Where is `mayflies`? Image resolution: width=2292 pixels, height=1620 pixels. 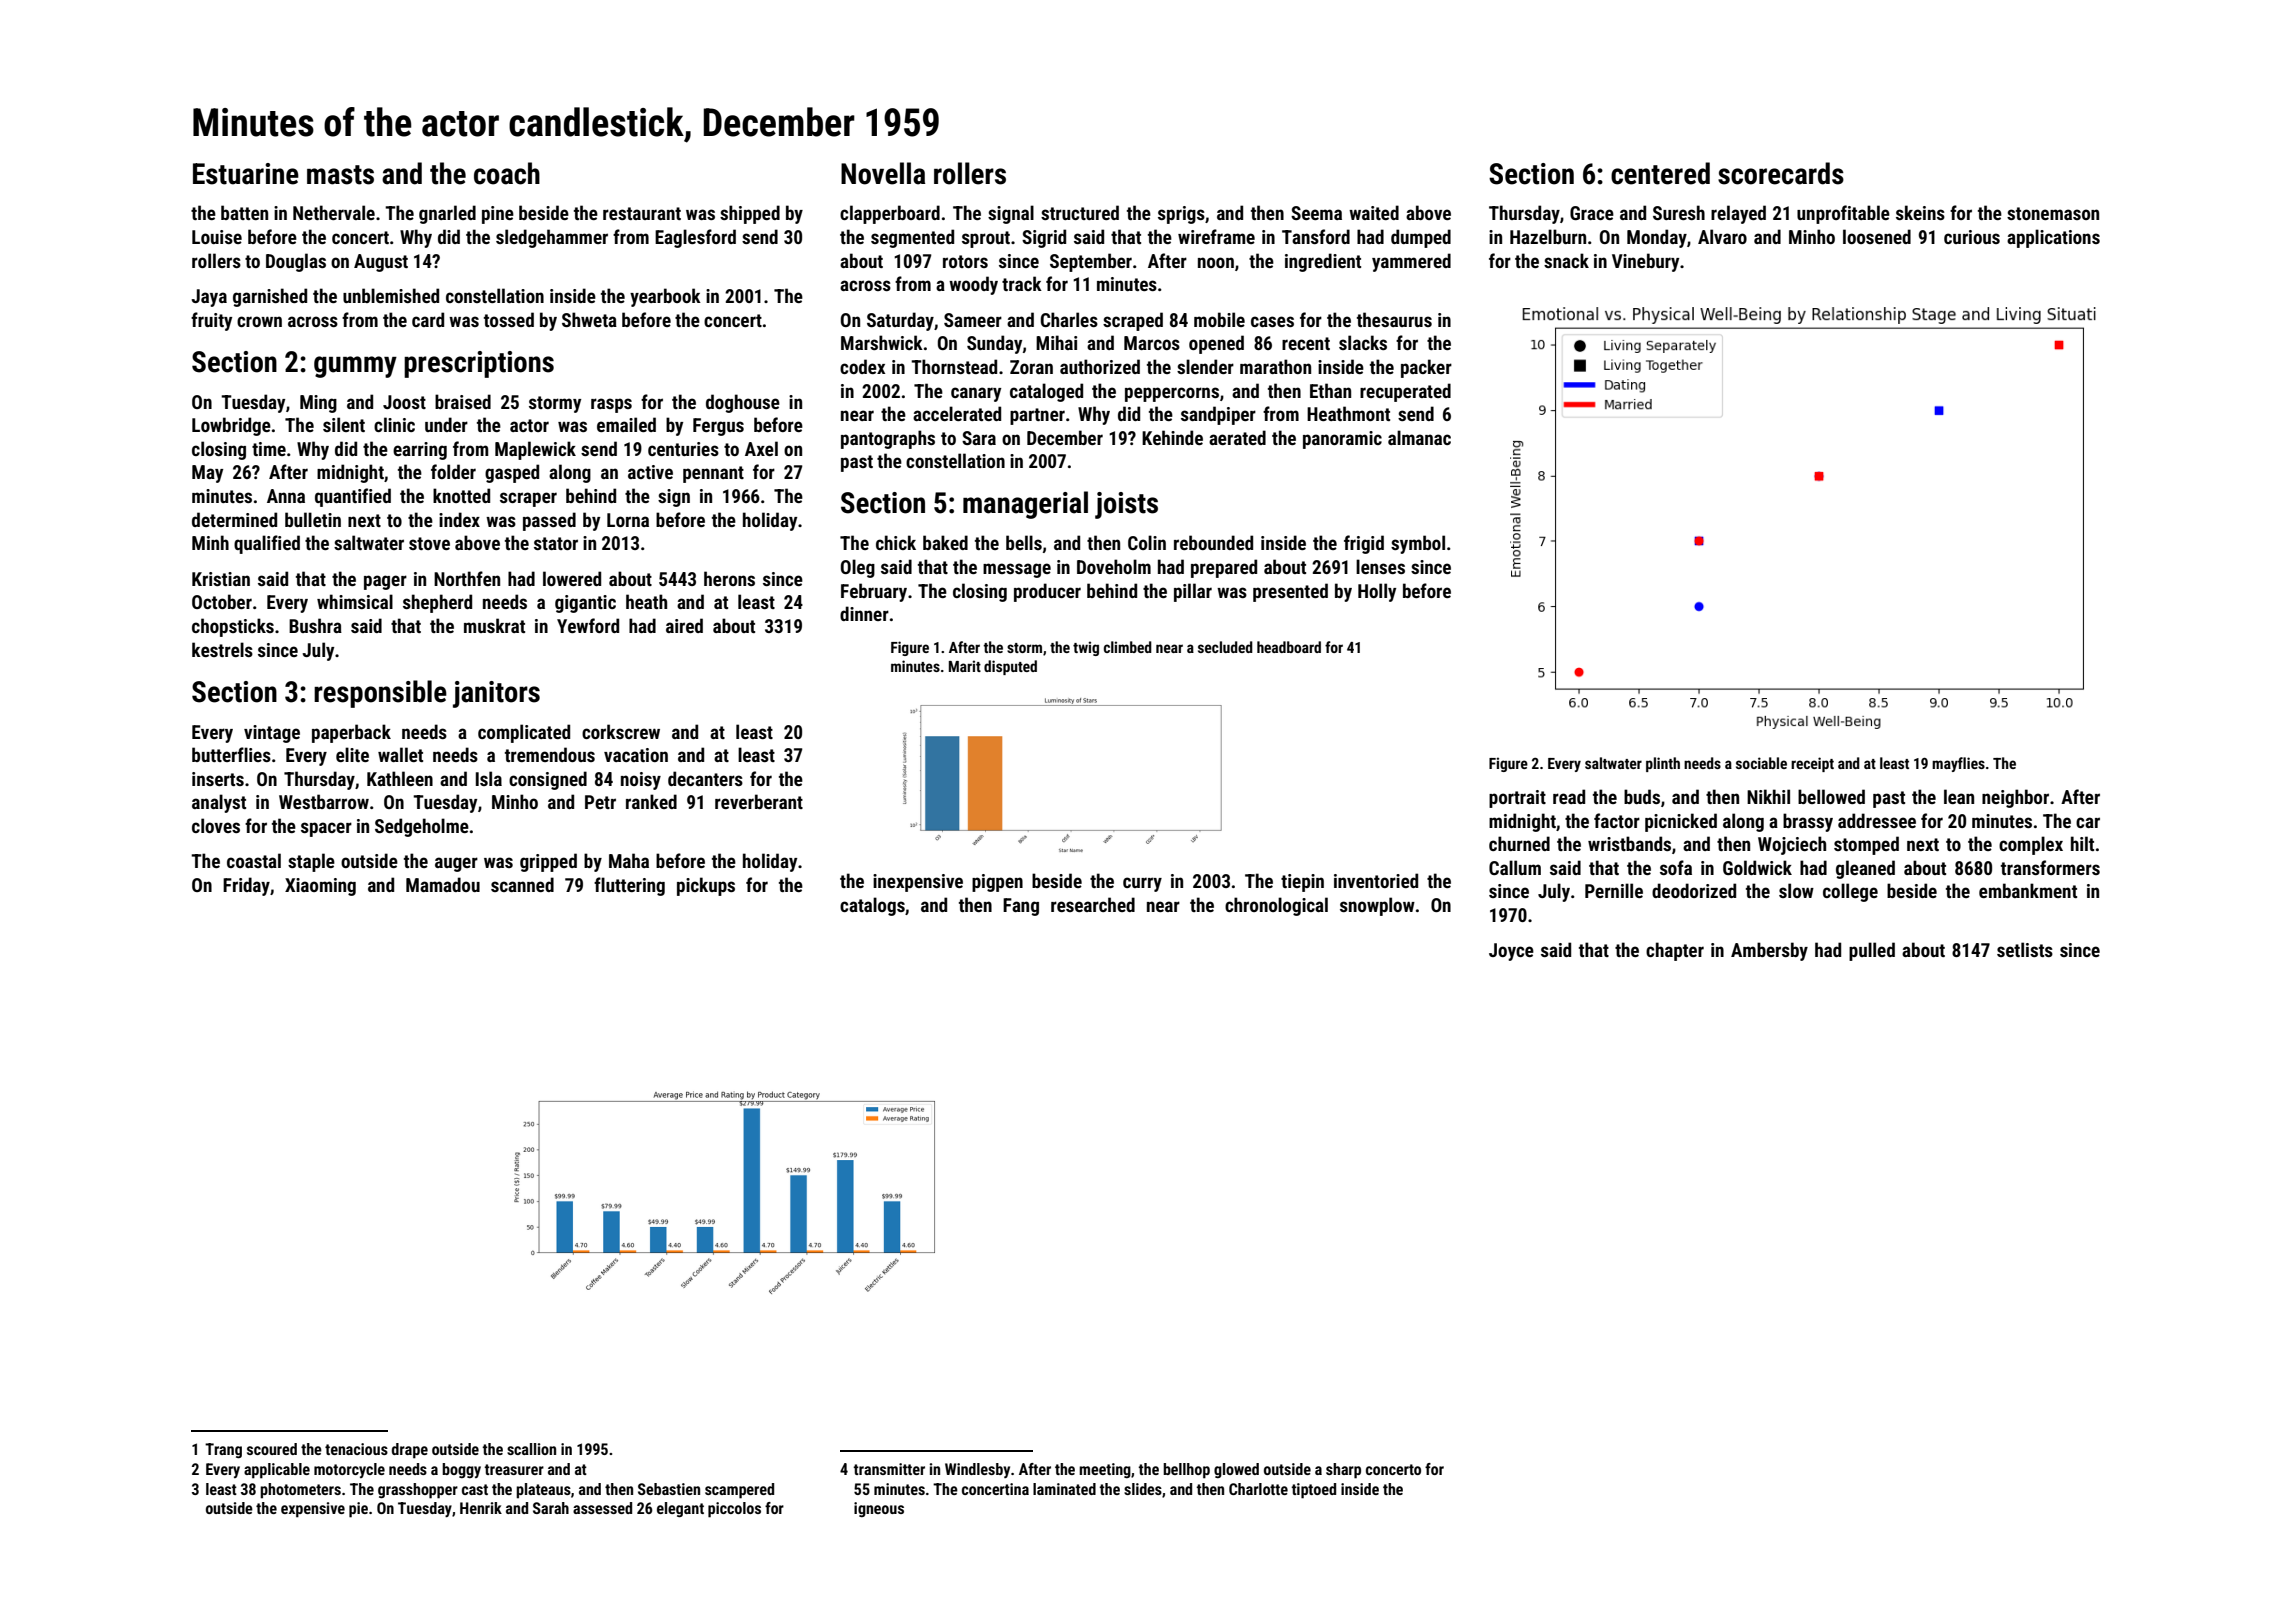 mayflies is located at coordinates (1958, 764).
